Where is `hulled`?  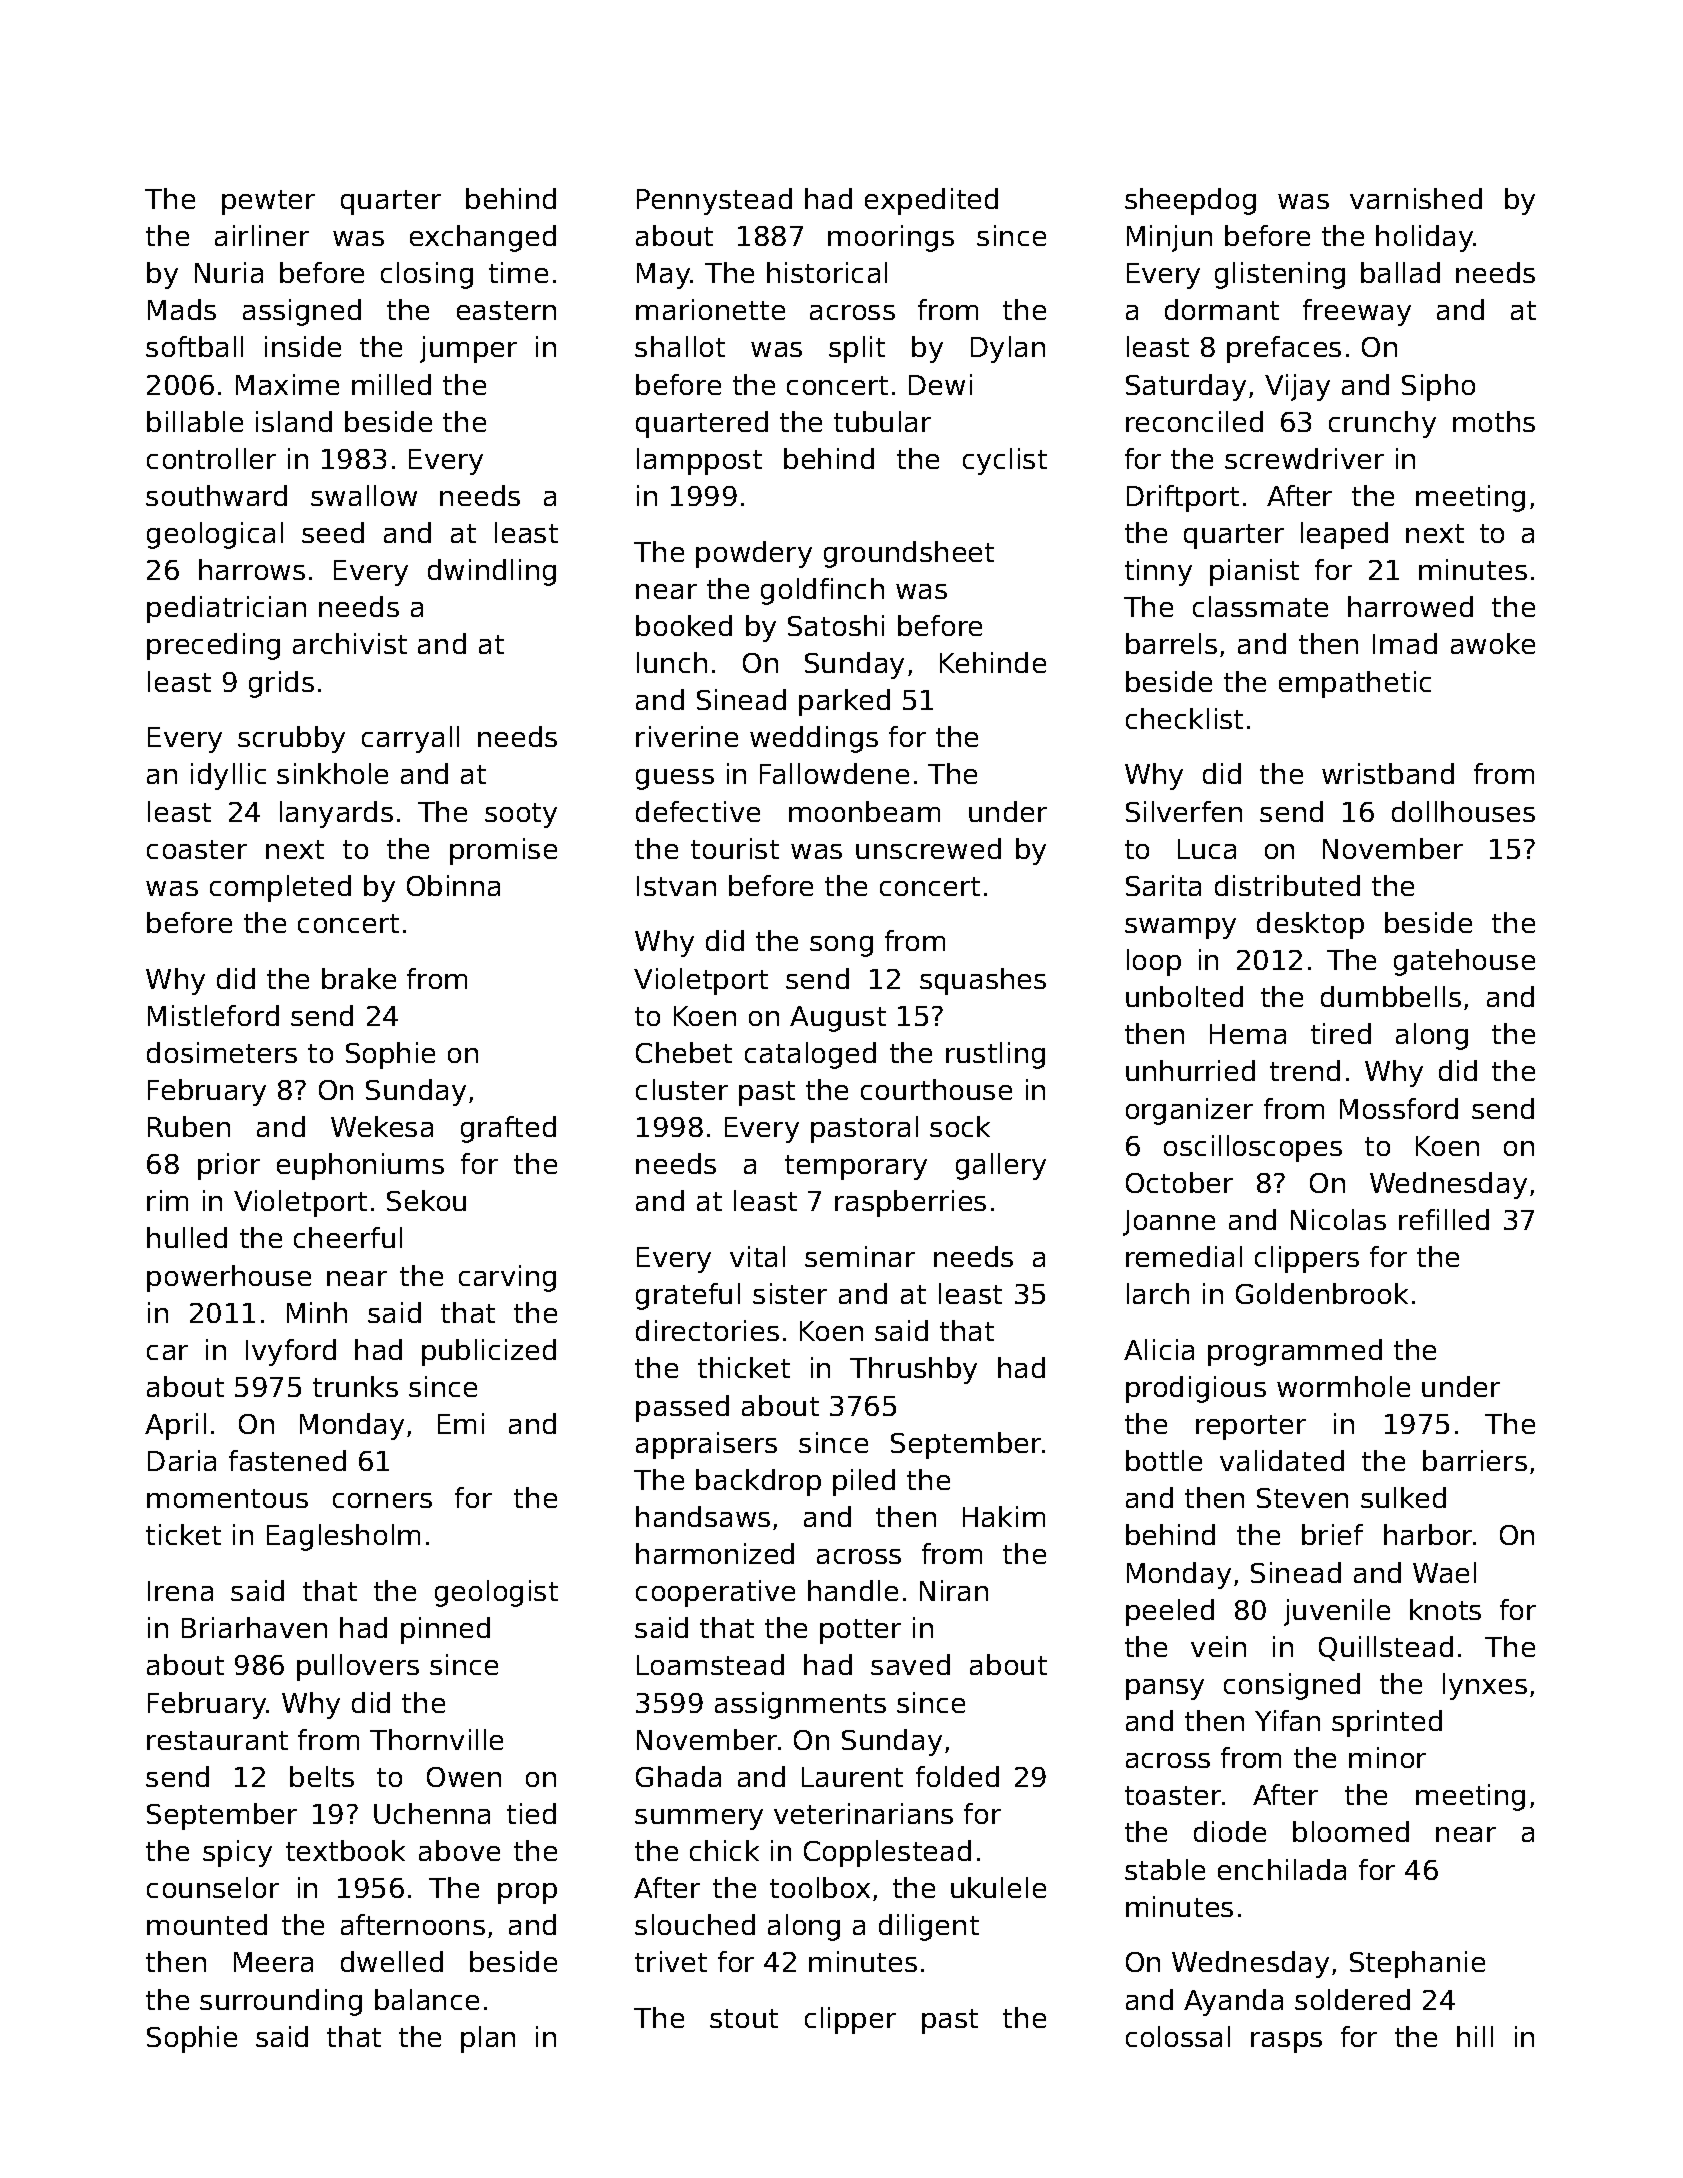 hulled is located at coordinates (187, 1237).
